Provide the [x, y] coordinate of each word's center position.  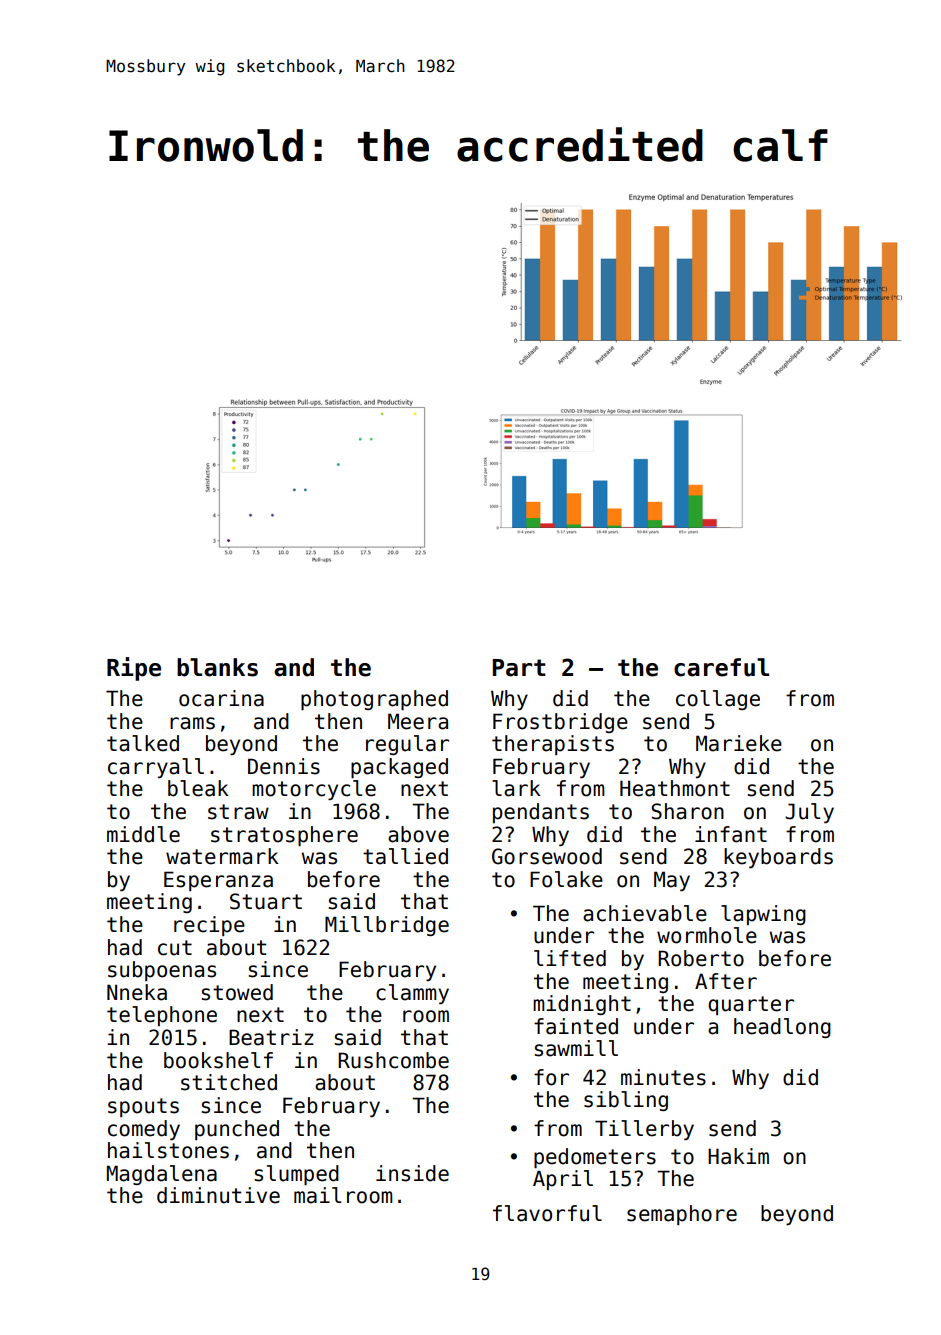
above [418, 834]
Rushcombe [393, 1060]
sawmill [576, 1048]
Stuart [266, 901]
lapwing [763, 915]
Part [519, 668]
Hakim [738, 1156]
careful [721, 667]
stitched [229, 1082]
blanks [217, 667]
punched [237, 1130]
